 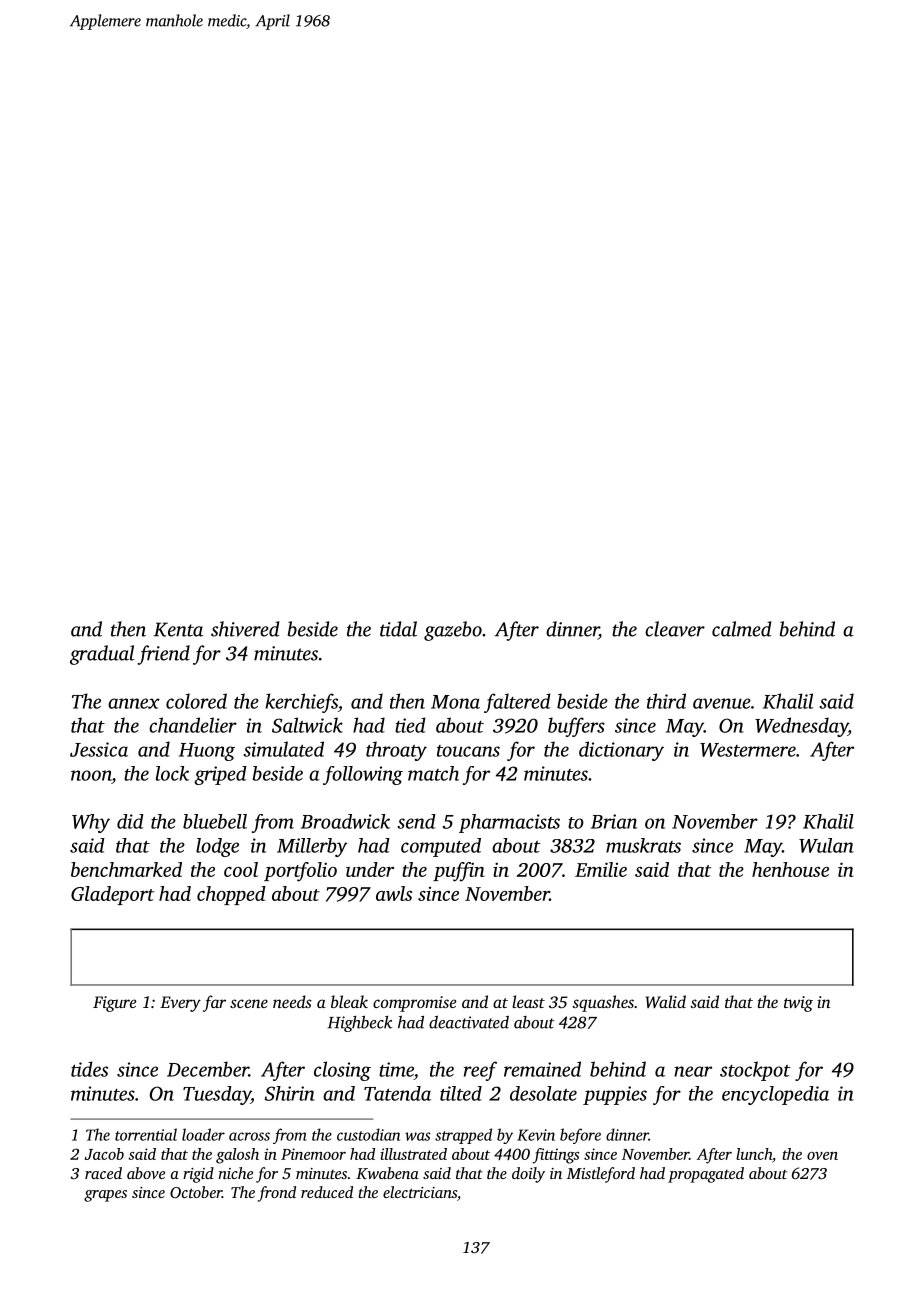 What do you see at coordinates (196, 1192) in the screenshot?
I see `October` at bounding box center [196, 1192].
